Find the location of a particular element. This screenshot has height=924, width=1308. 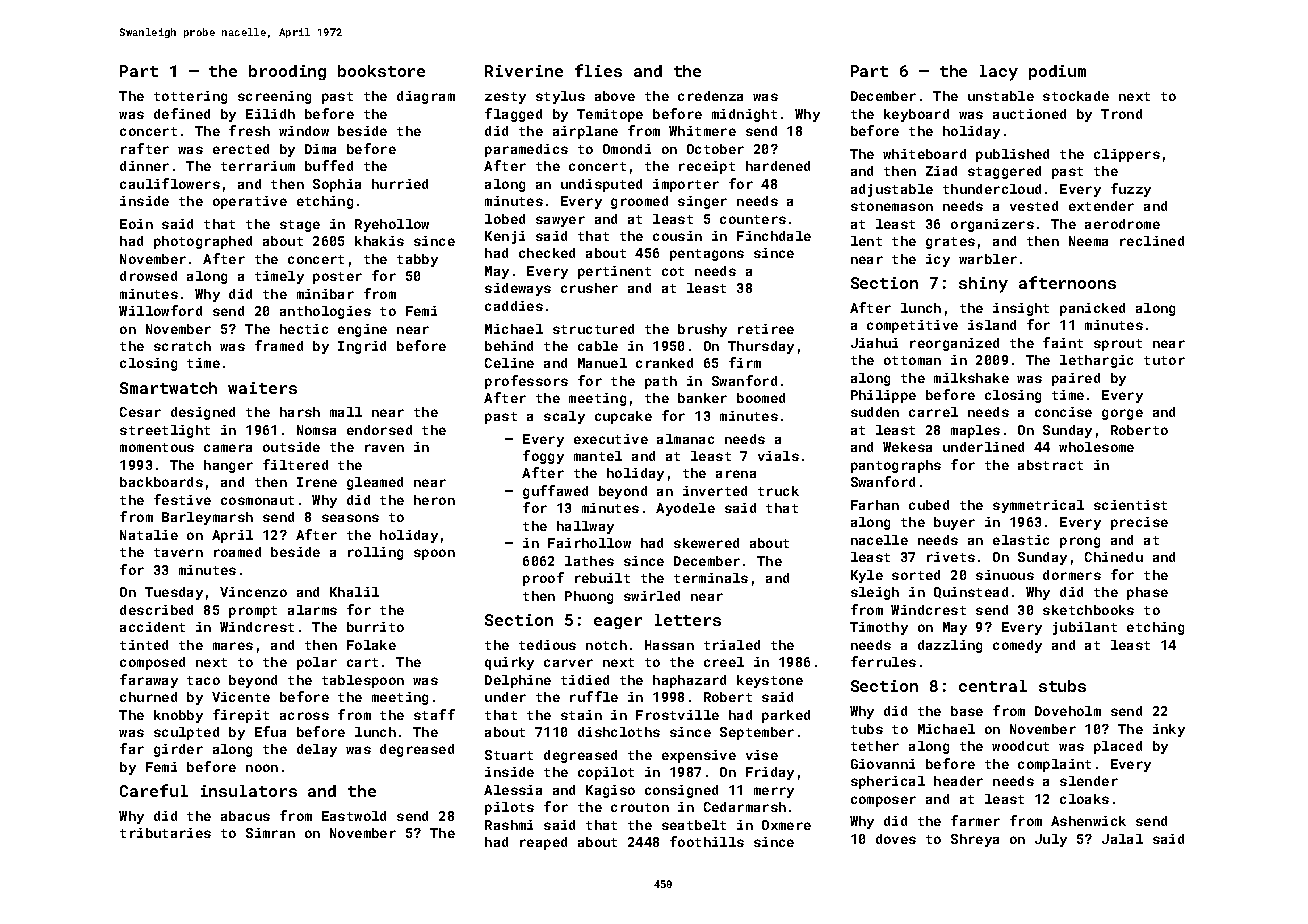

base is located at coordinates (967, 711).
